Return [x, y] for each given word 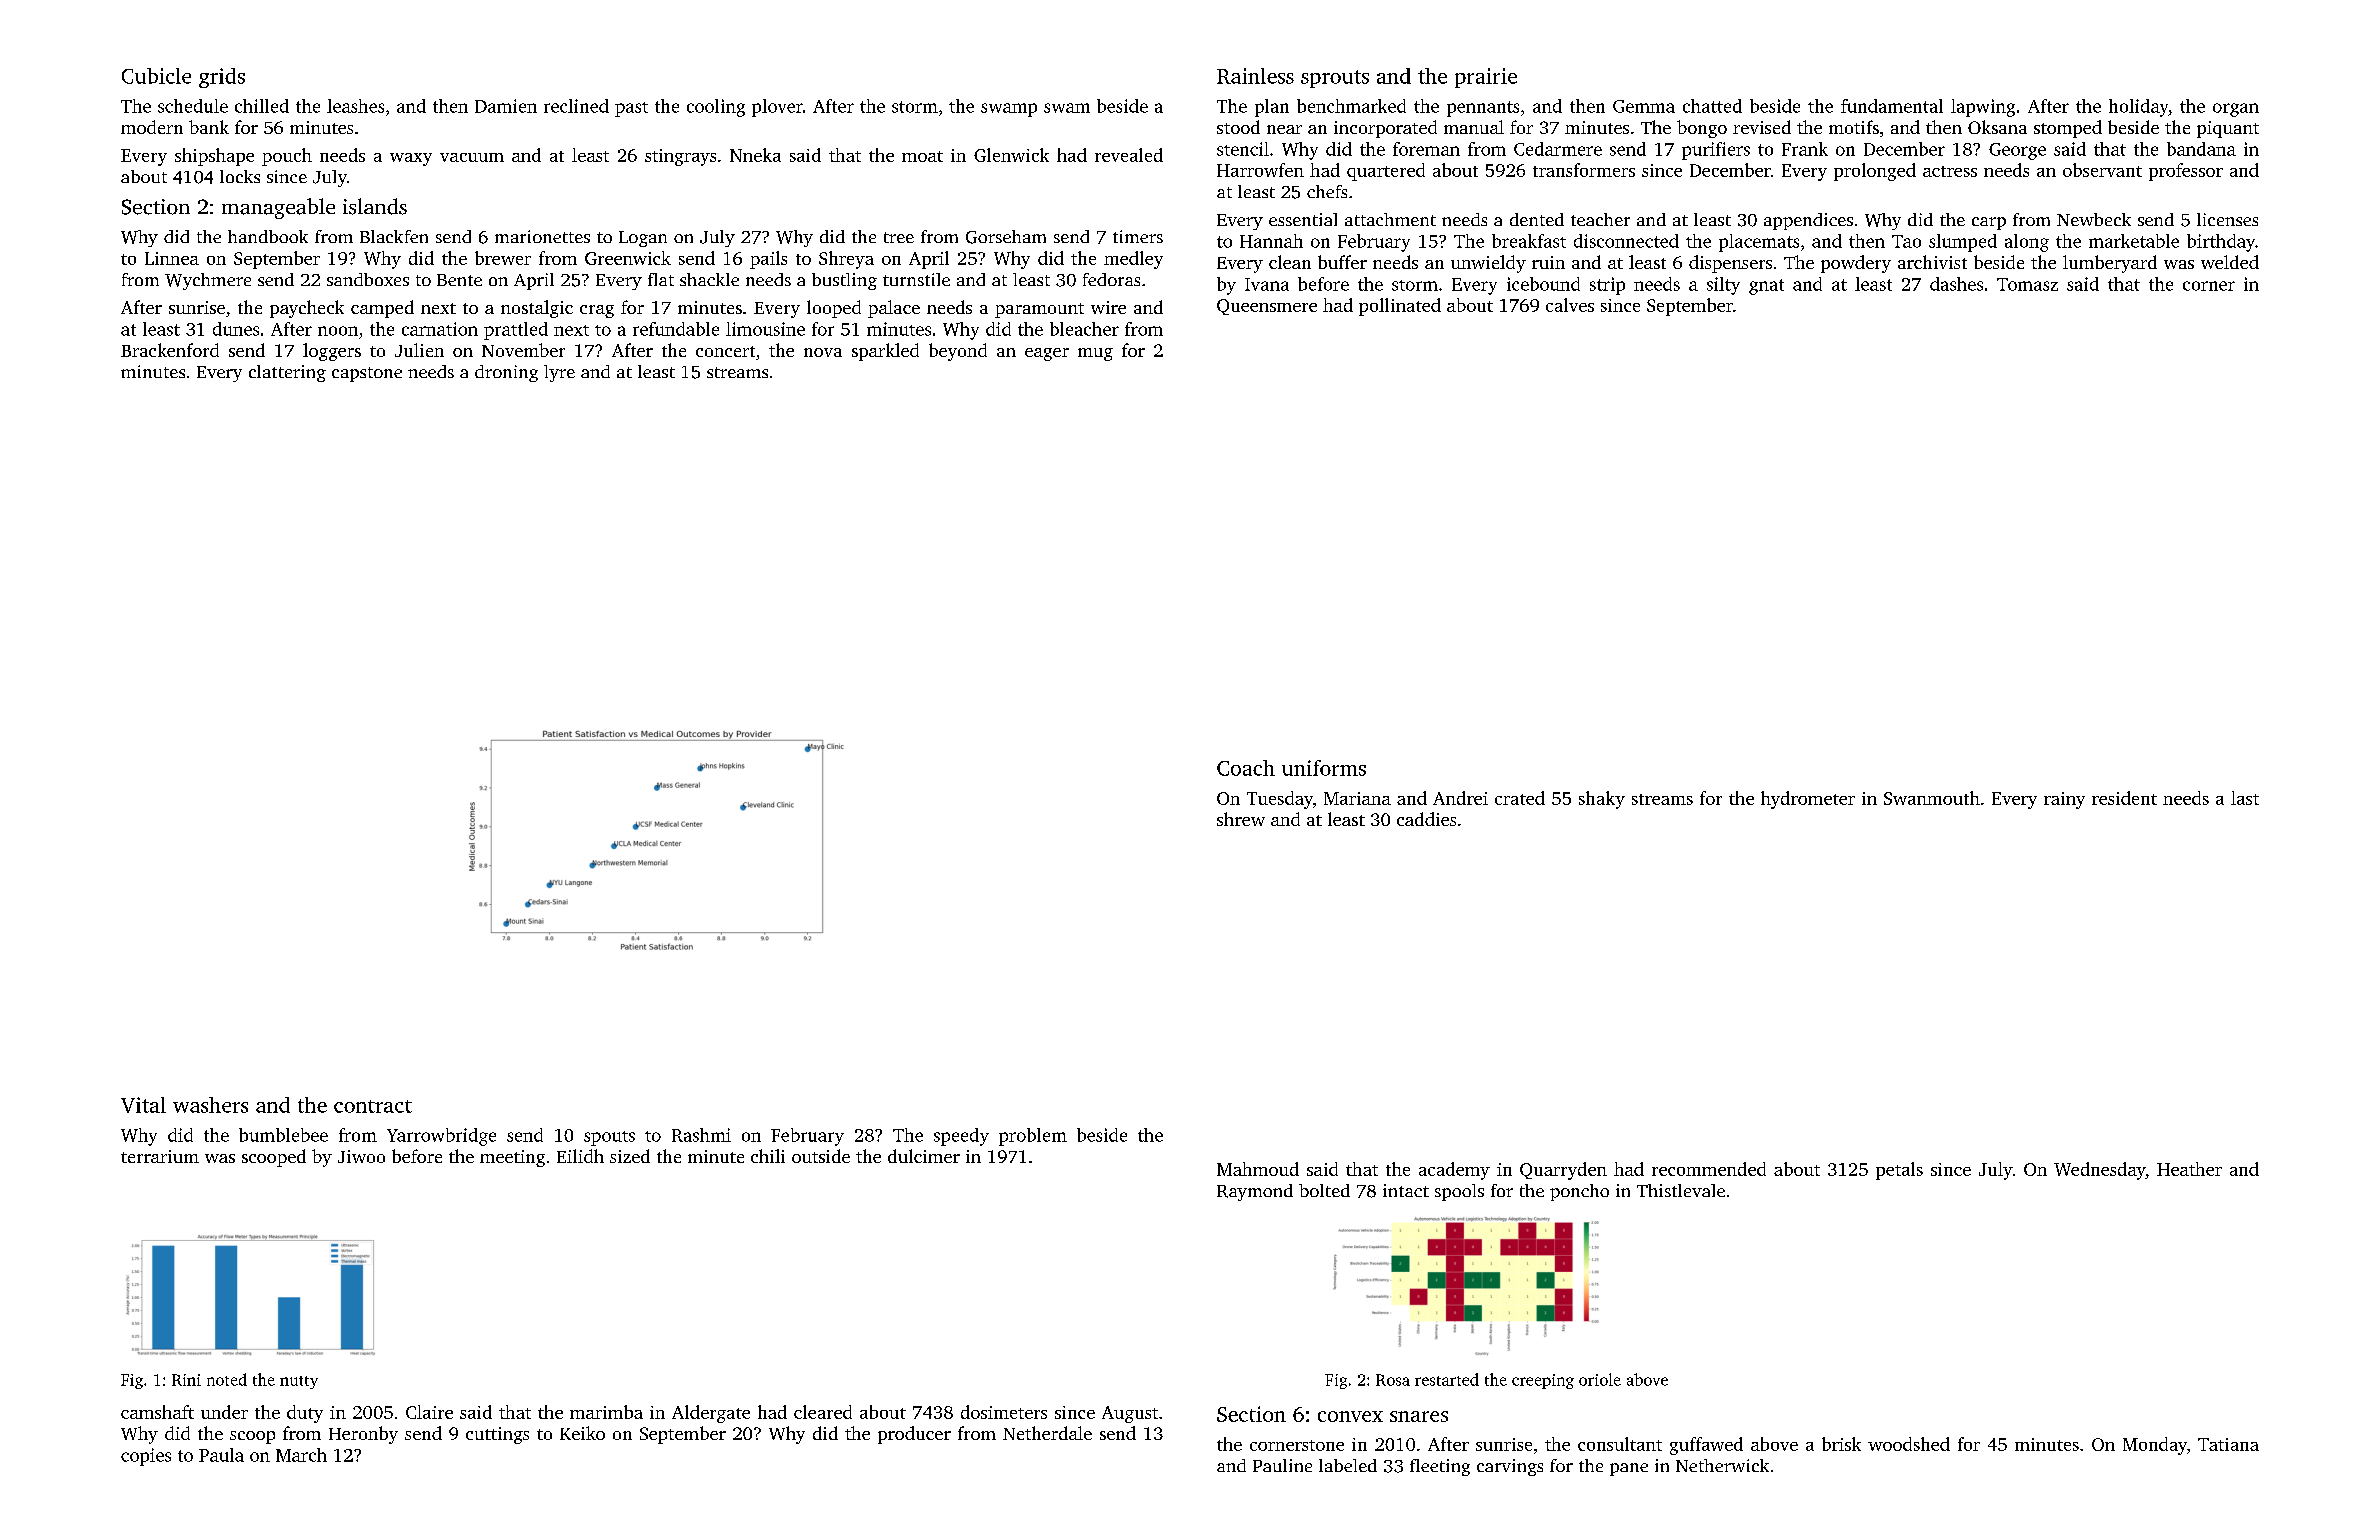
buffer [1342, 262]
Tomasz [2027, 284]
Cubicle [156, 76]
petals [1899, 1171]
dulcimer [924, 1156]
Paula [221, 1455]
